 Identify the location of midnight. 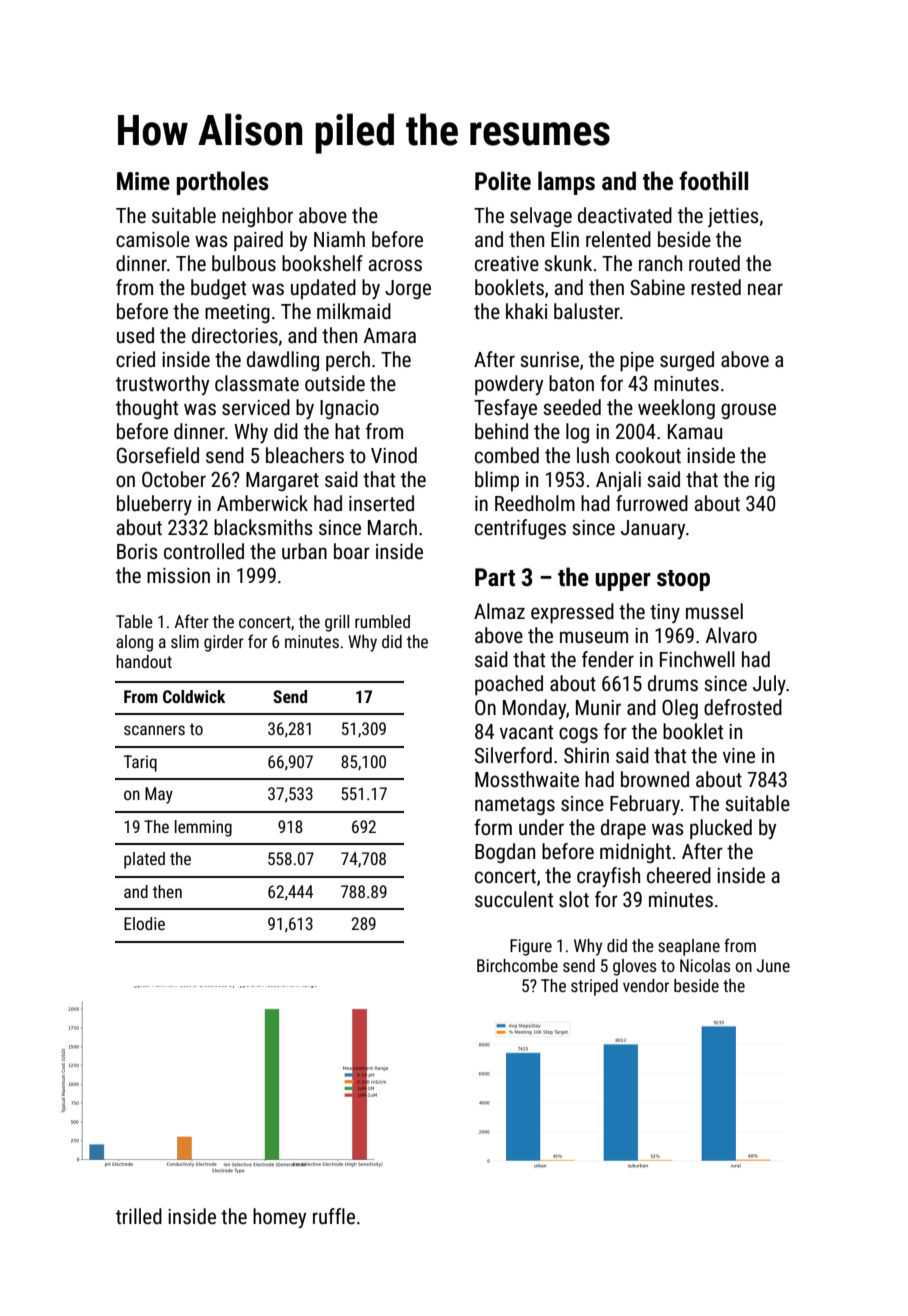
(635, 853).
